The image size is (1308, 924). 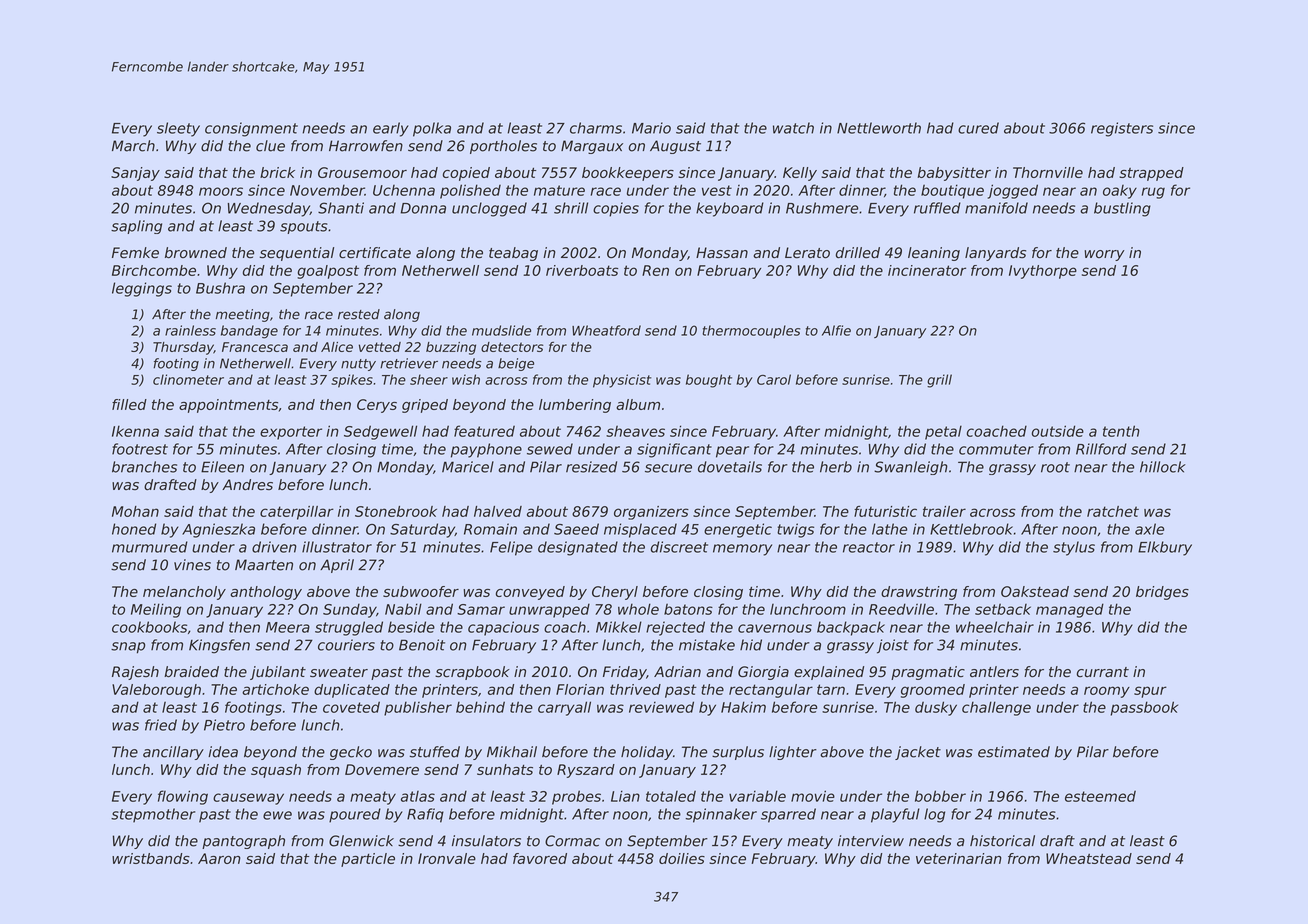 I want to click on Wheatstead, so click(x=1089, y=858).
